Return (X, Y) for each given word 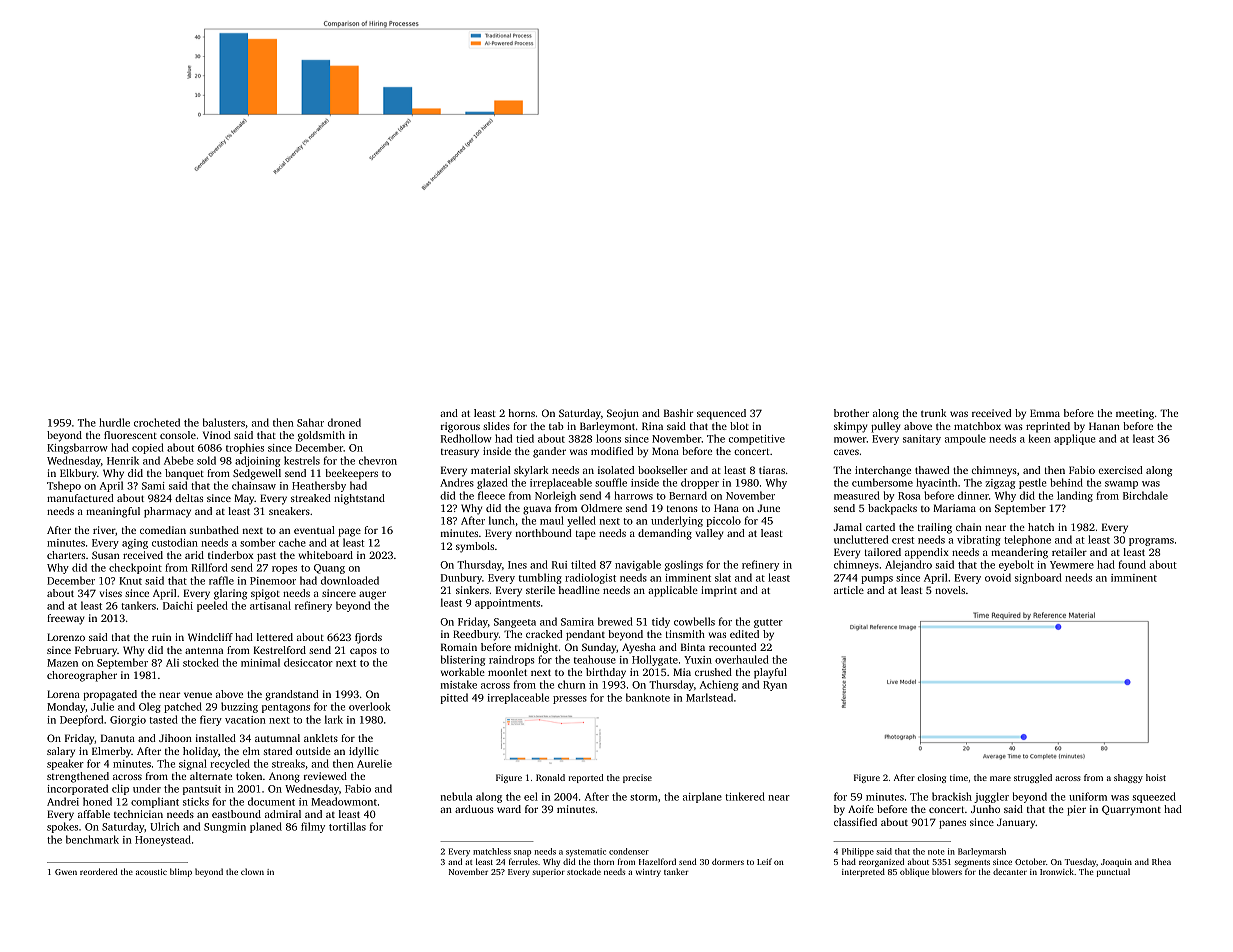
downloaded (350, 580)
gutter (768, 623)
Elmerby (111, 752)
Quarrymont (1131, 810)
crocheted (157, 422)
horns (521, 413)
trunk (934, 413)
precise (637, 778)
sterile (540, 590)
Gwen (66, 872)
